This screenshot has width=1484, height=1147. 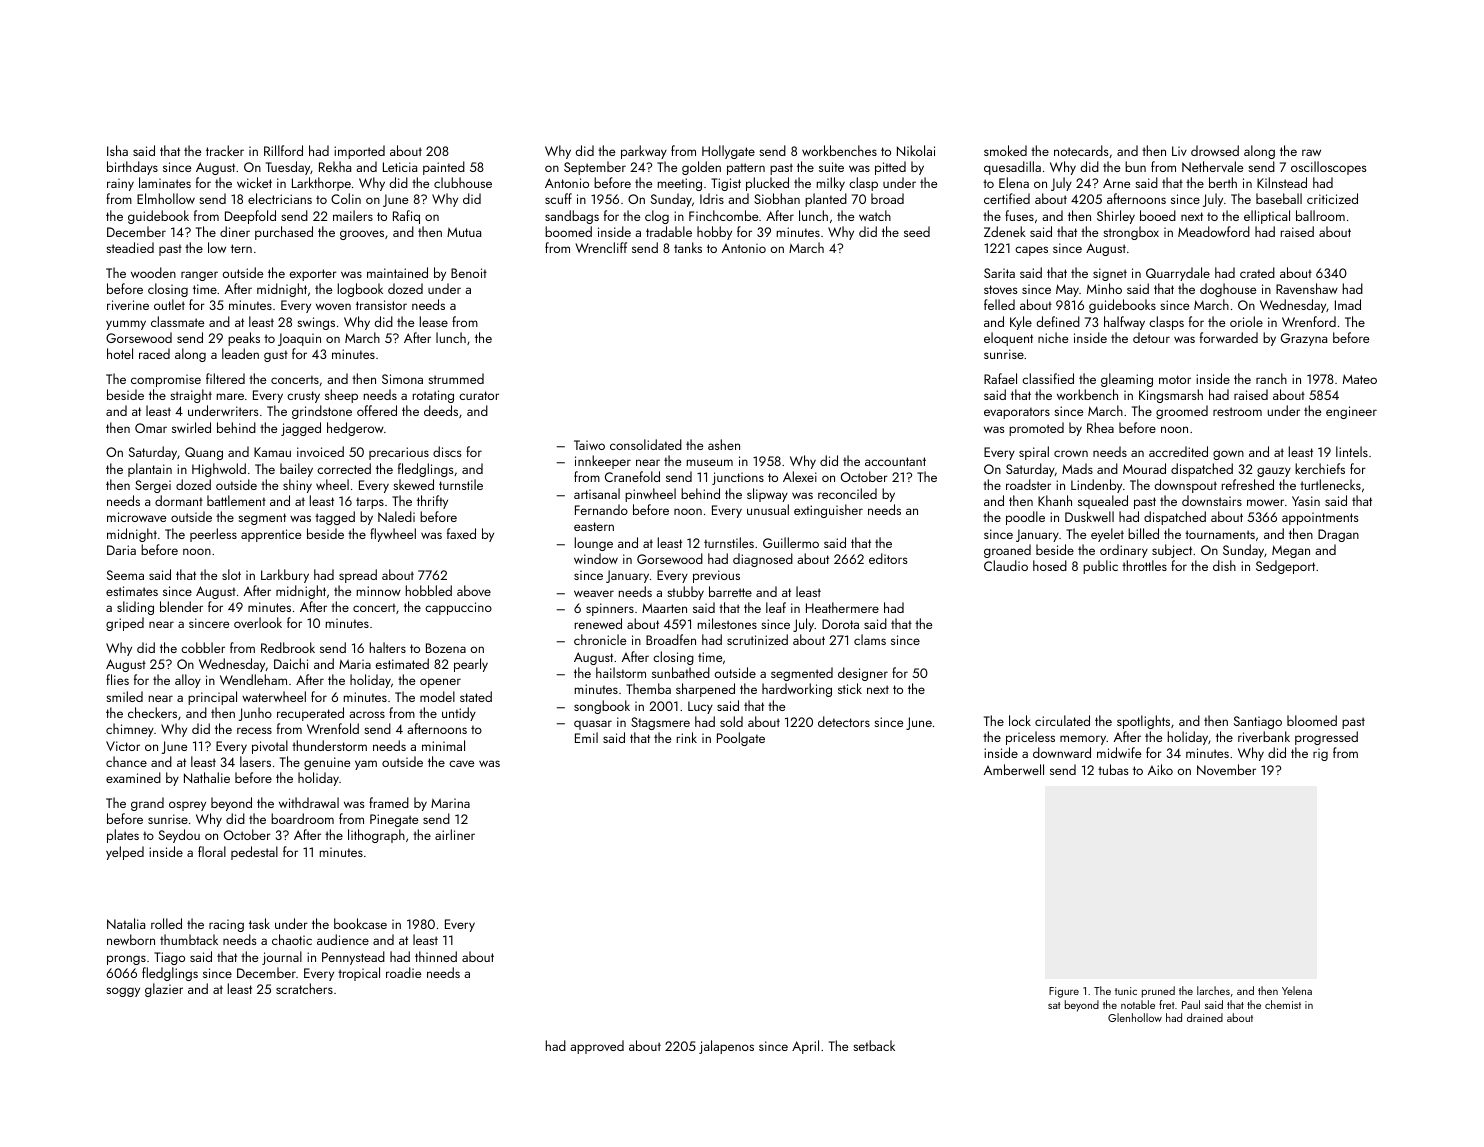 What do you see at coordinates (1014, 769) in the screenshot?
I see `Amberwell` at bounding box center [1014, 769].
